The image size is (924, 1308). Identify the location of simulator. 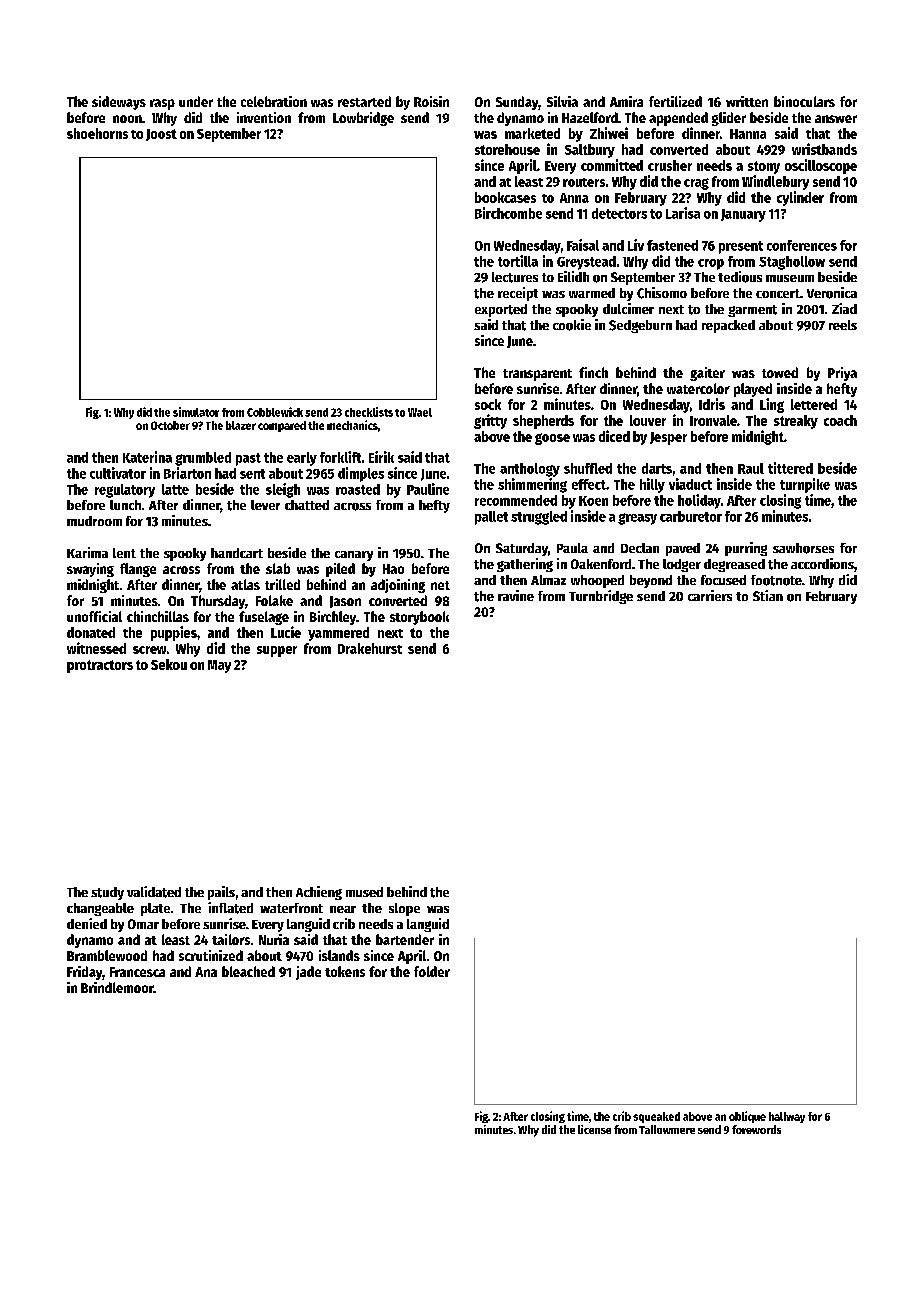
(196, 412).
